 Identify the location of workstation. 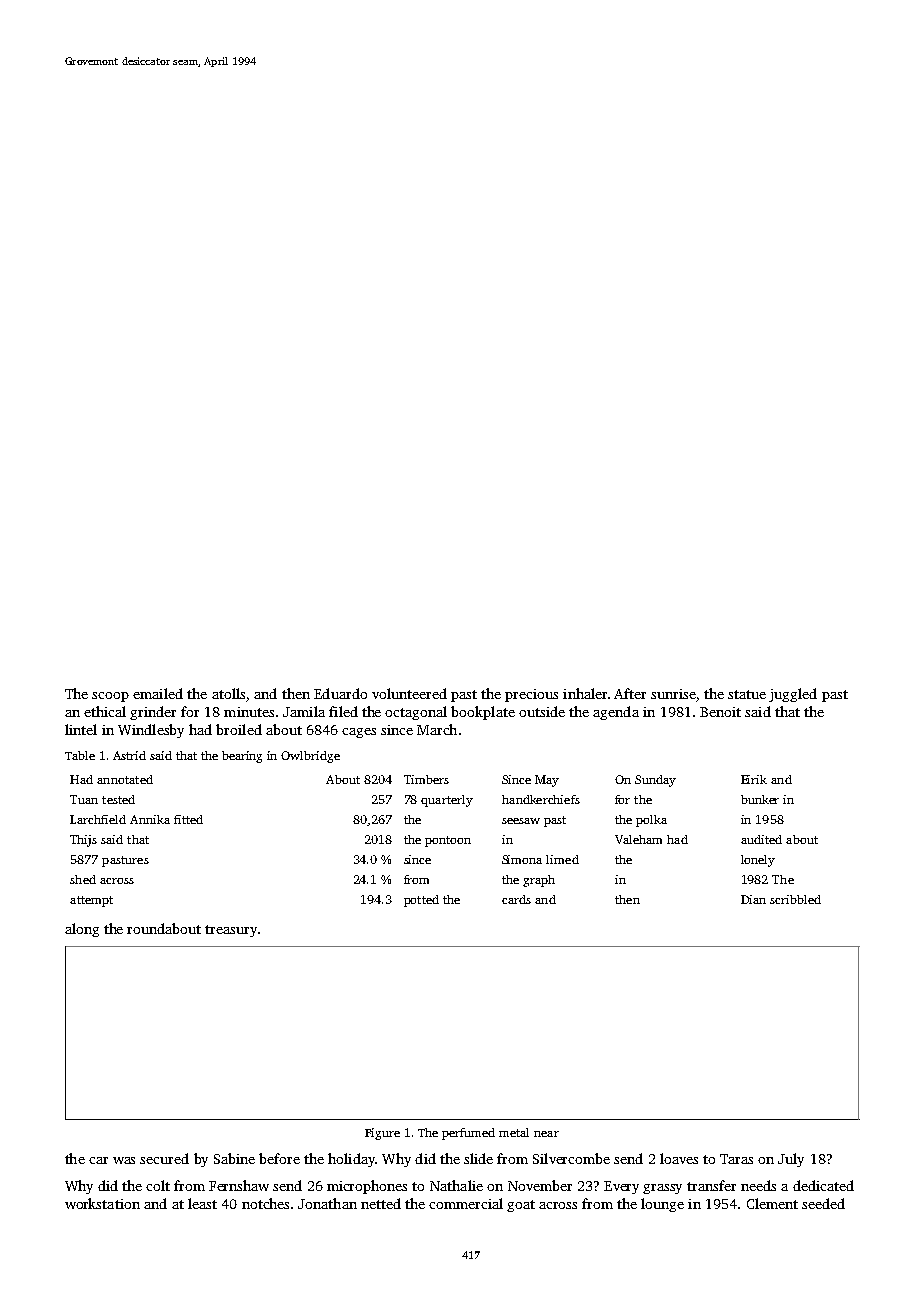
(102, 1203).
